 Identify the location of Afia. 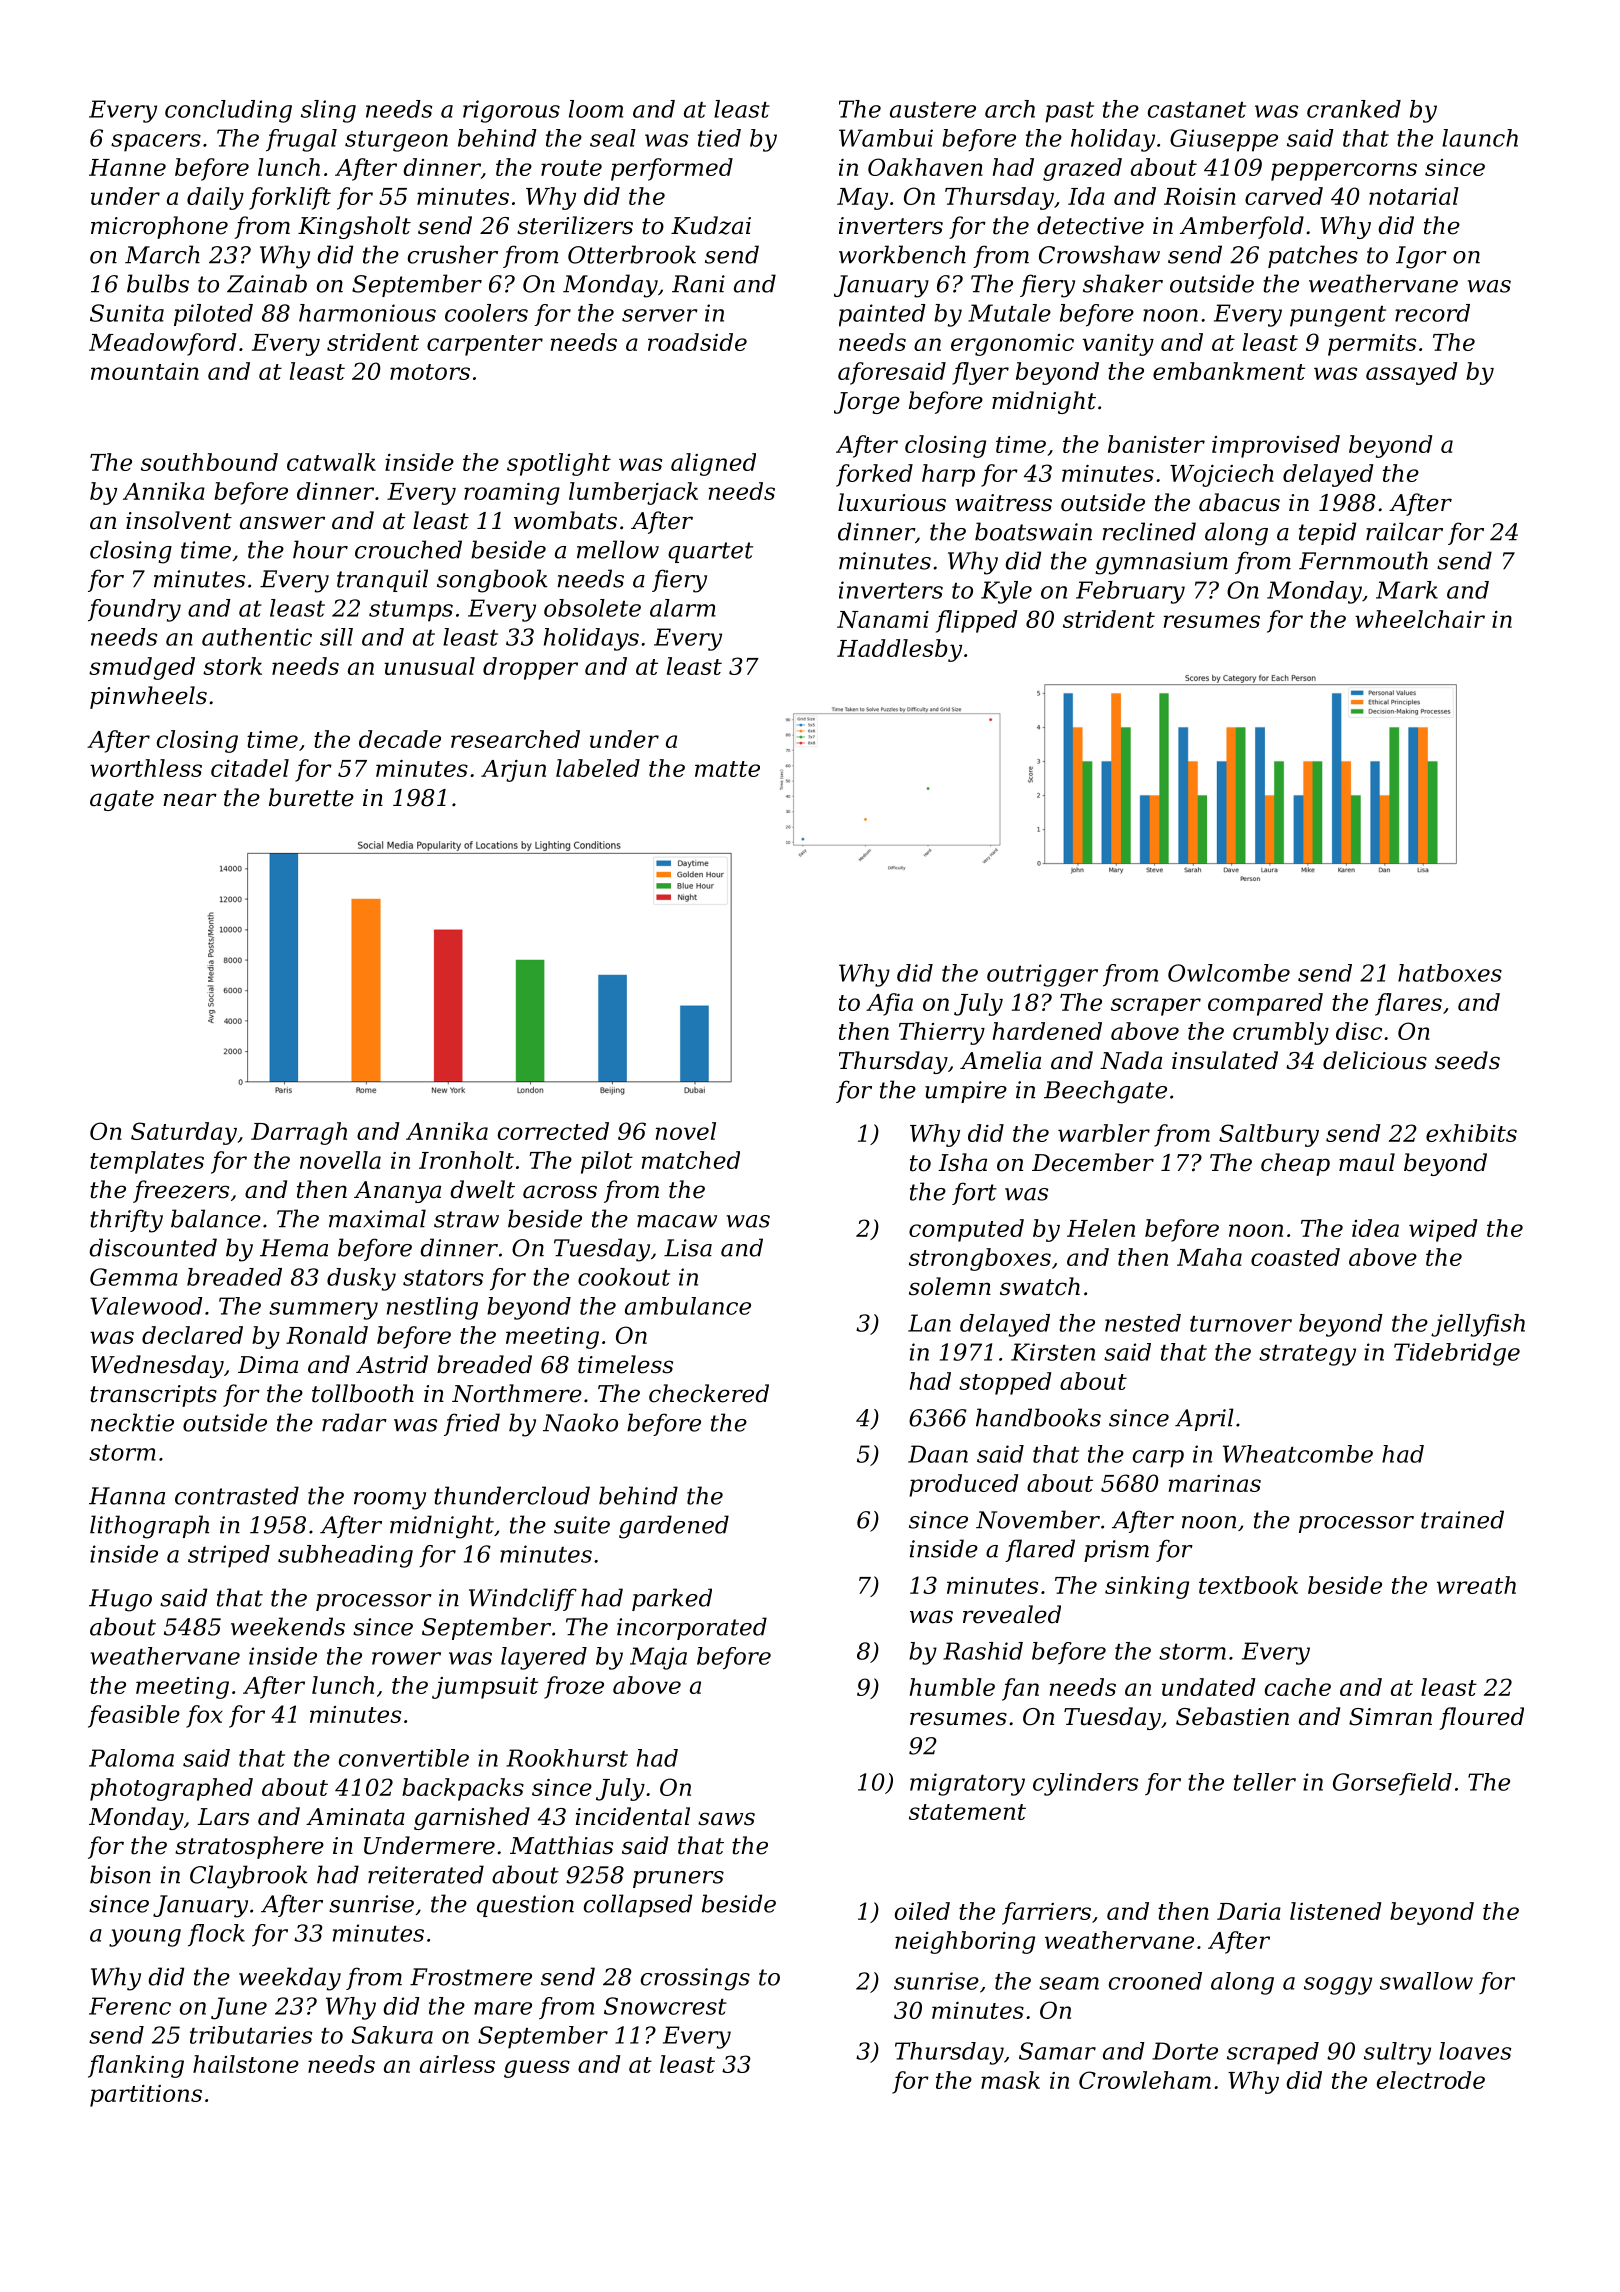
(889, 1004).
